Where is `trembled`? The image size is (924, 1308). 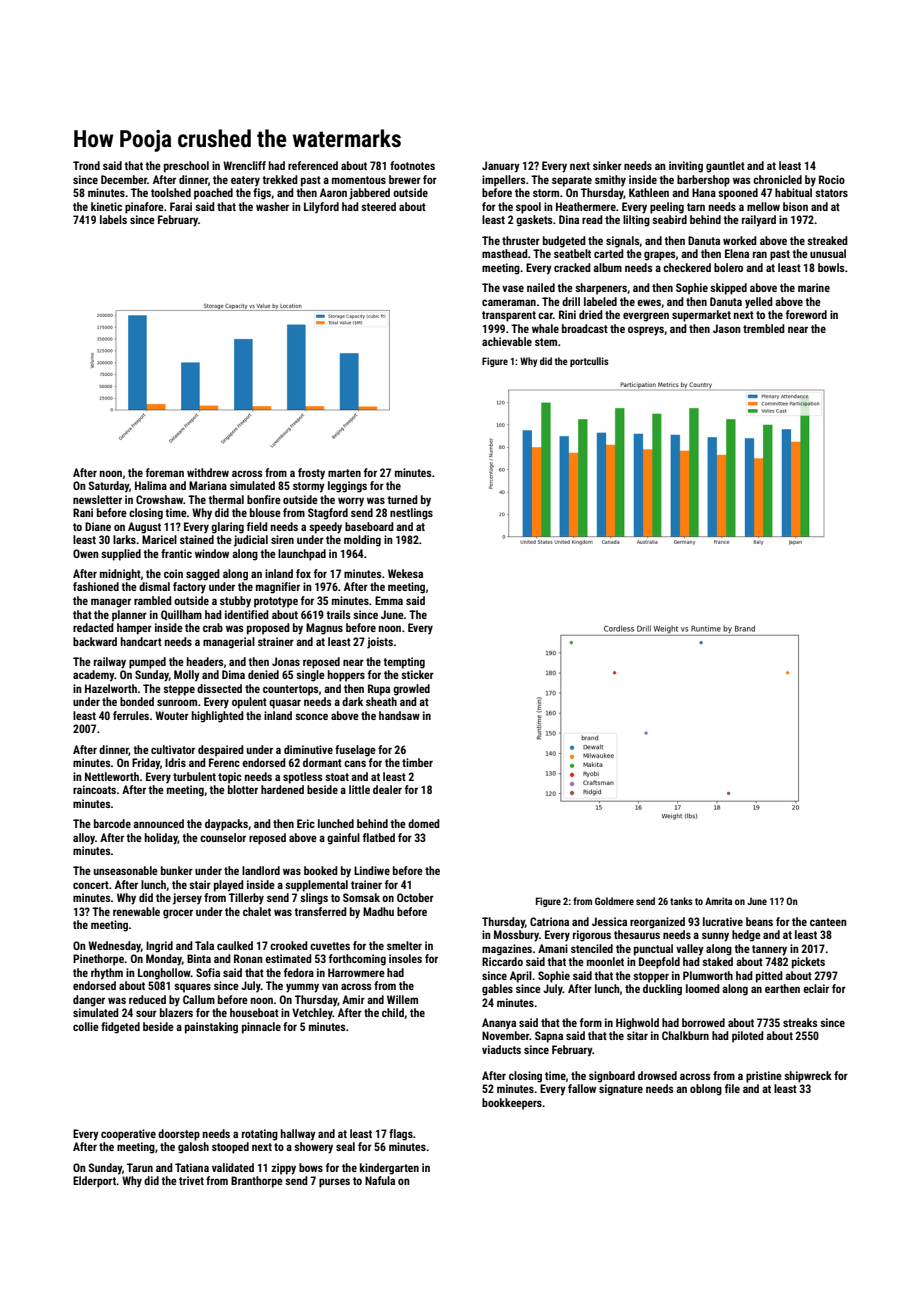
trembled is located at coordinates (764, 328).
